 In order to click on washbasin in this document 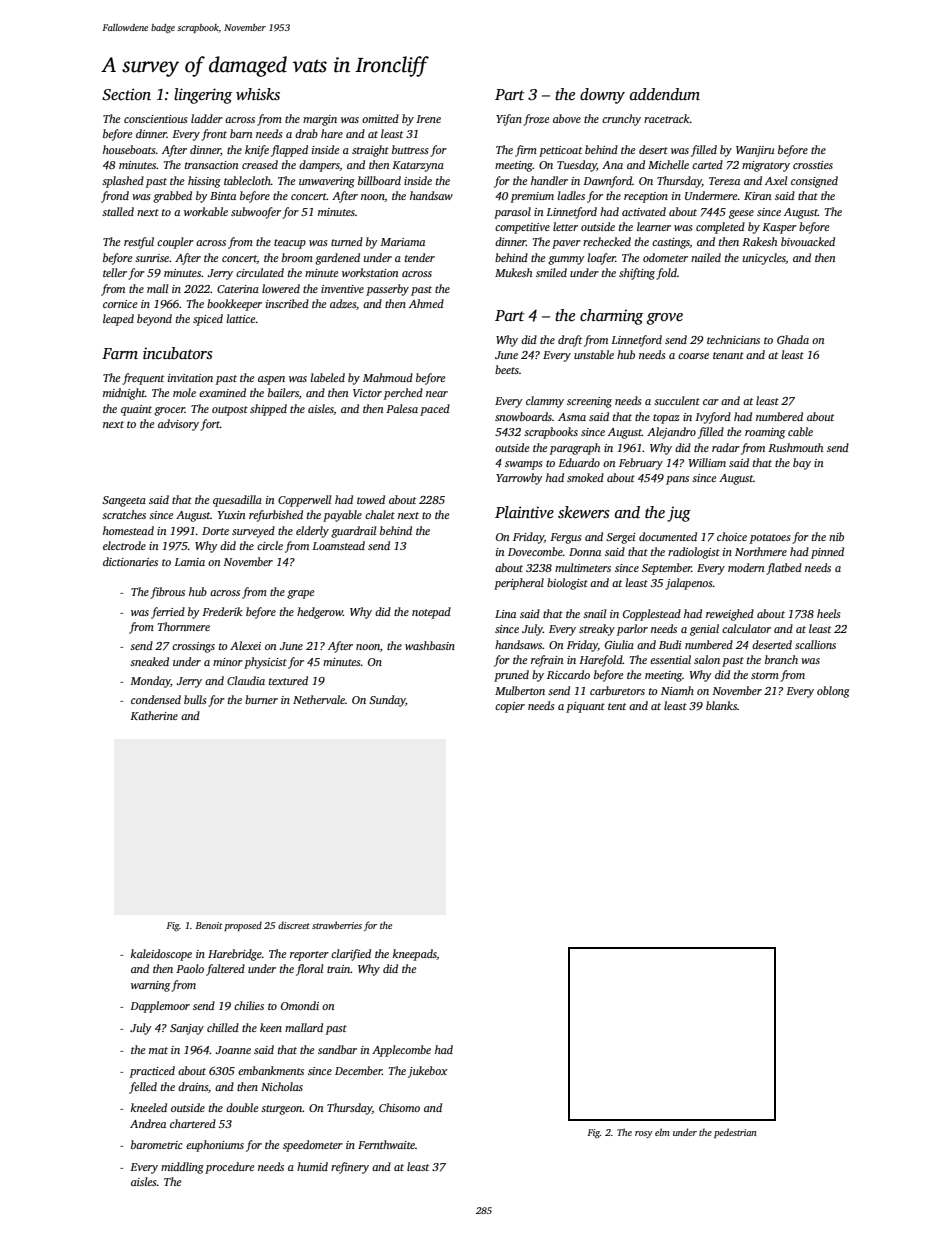, I will do `click(430, 645)`.
